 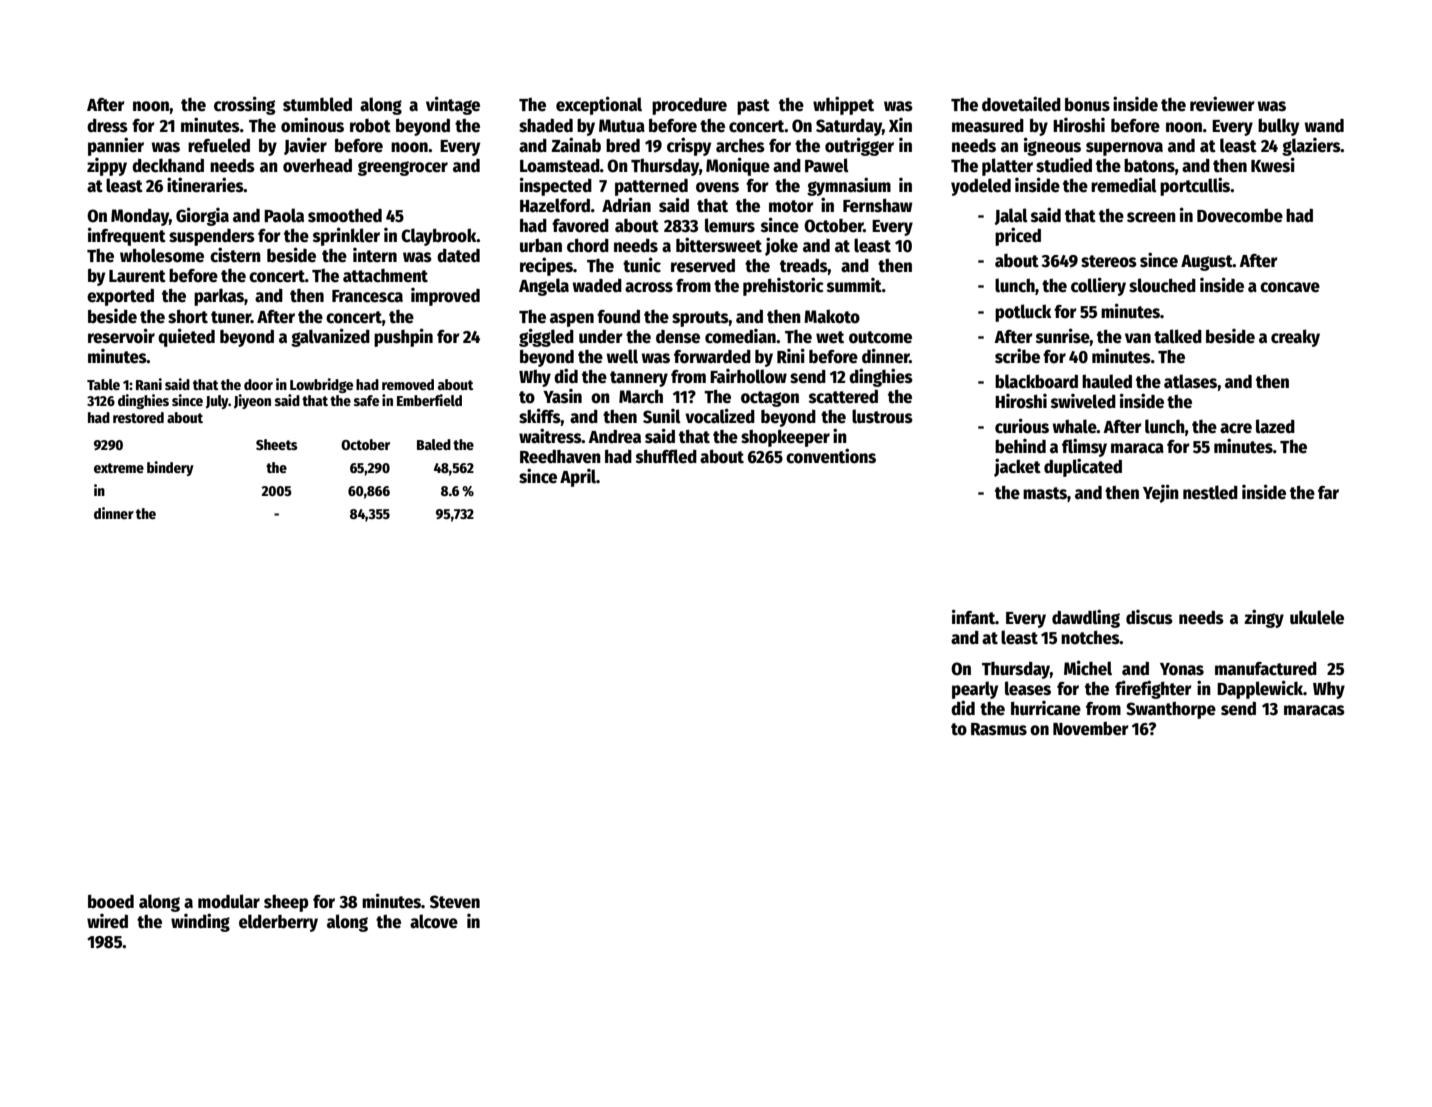 What do you see at coordinates (1236, 428) in the screenshot?
I see `acre` at bounding box center [1236, 428].
